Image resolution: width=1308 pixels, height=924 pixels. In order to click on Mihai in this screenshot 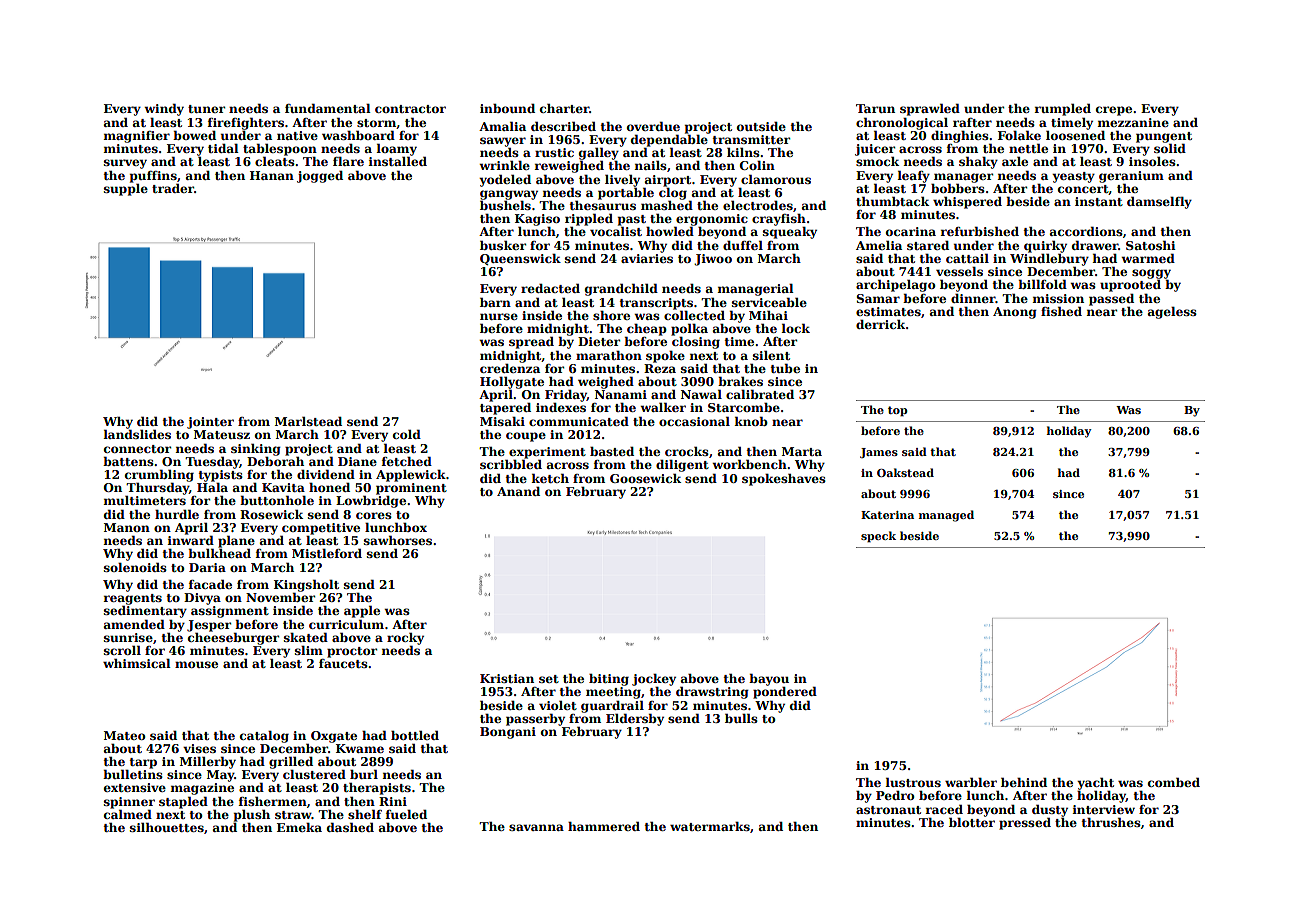, I will do `click(768, 315)`.
